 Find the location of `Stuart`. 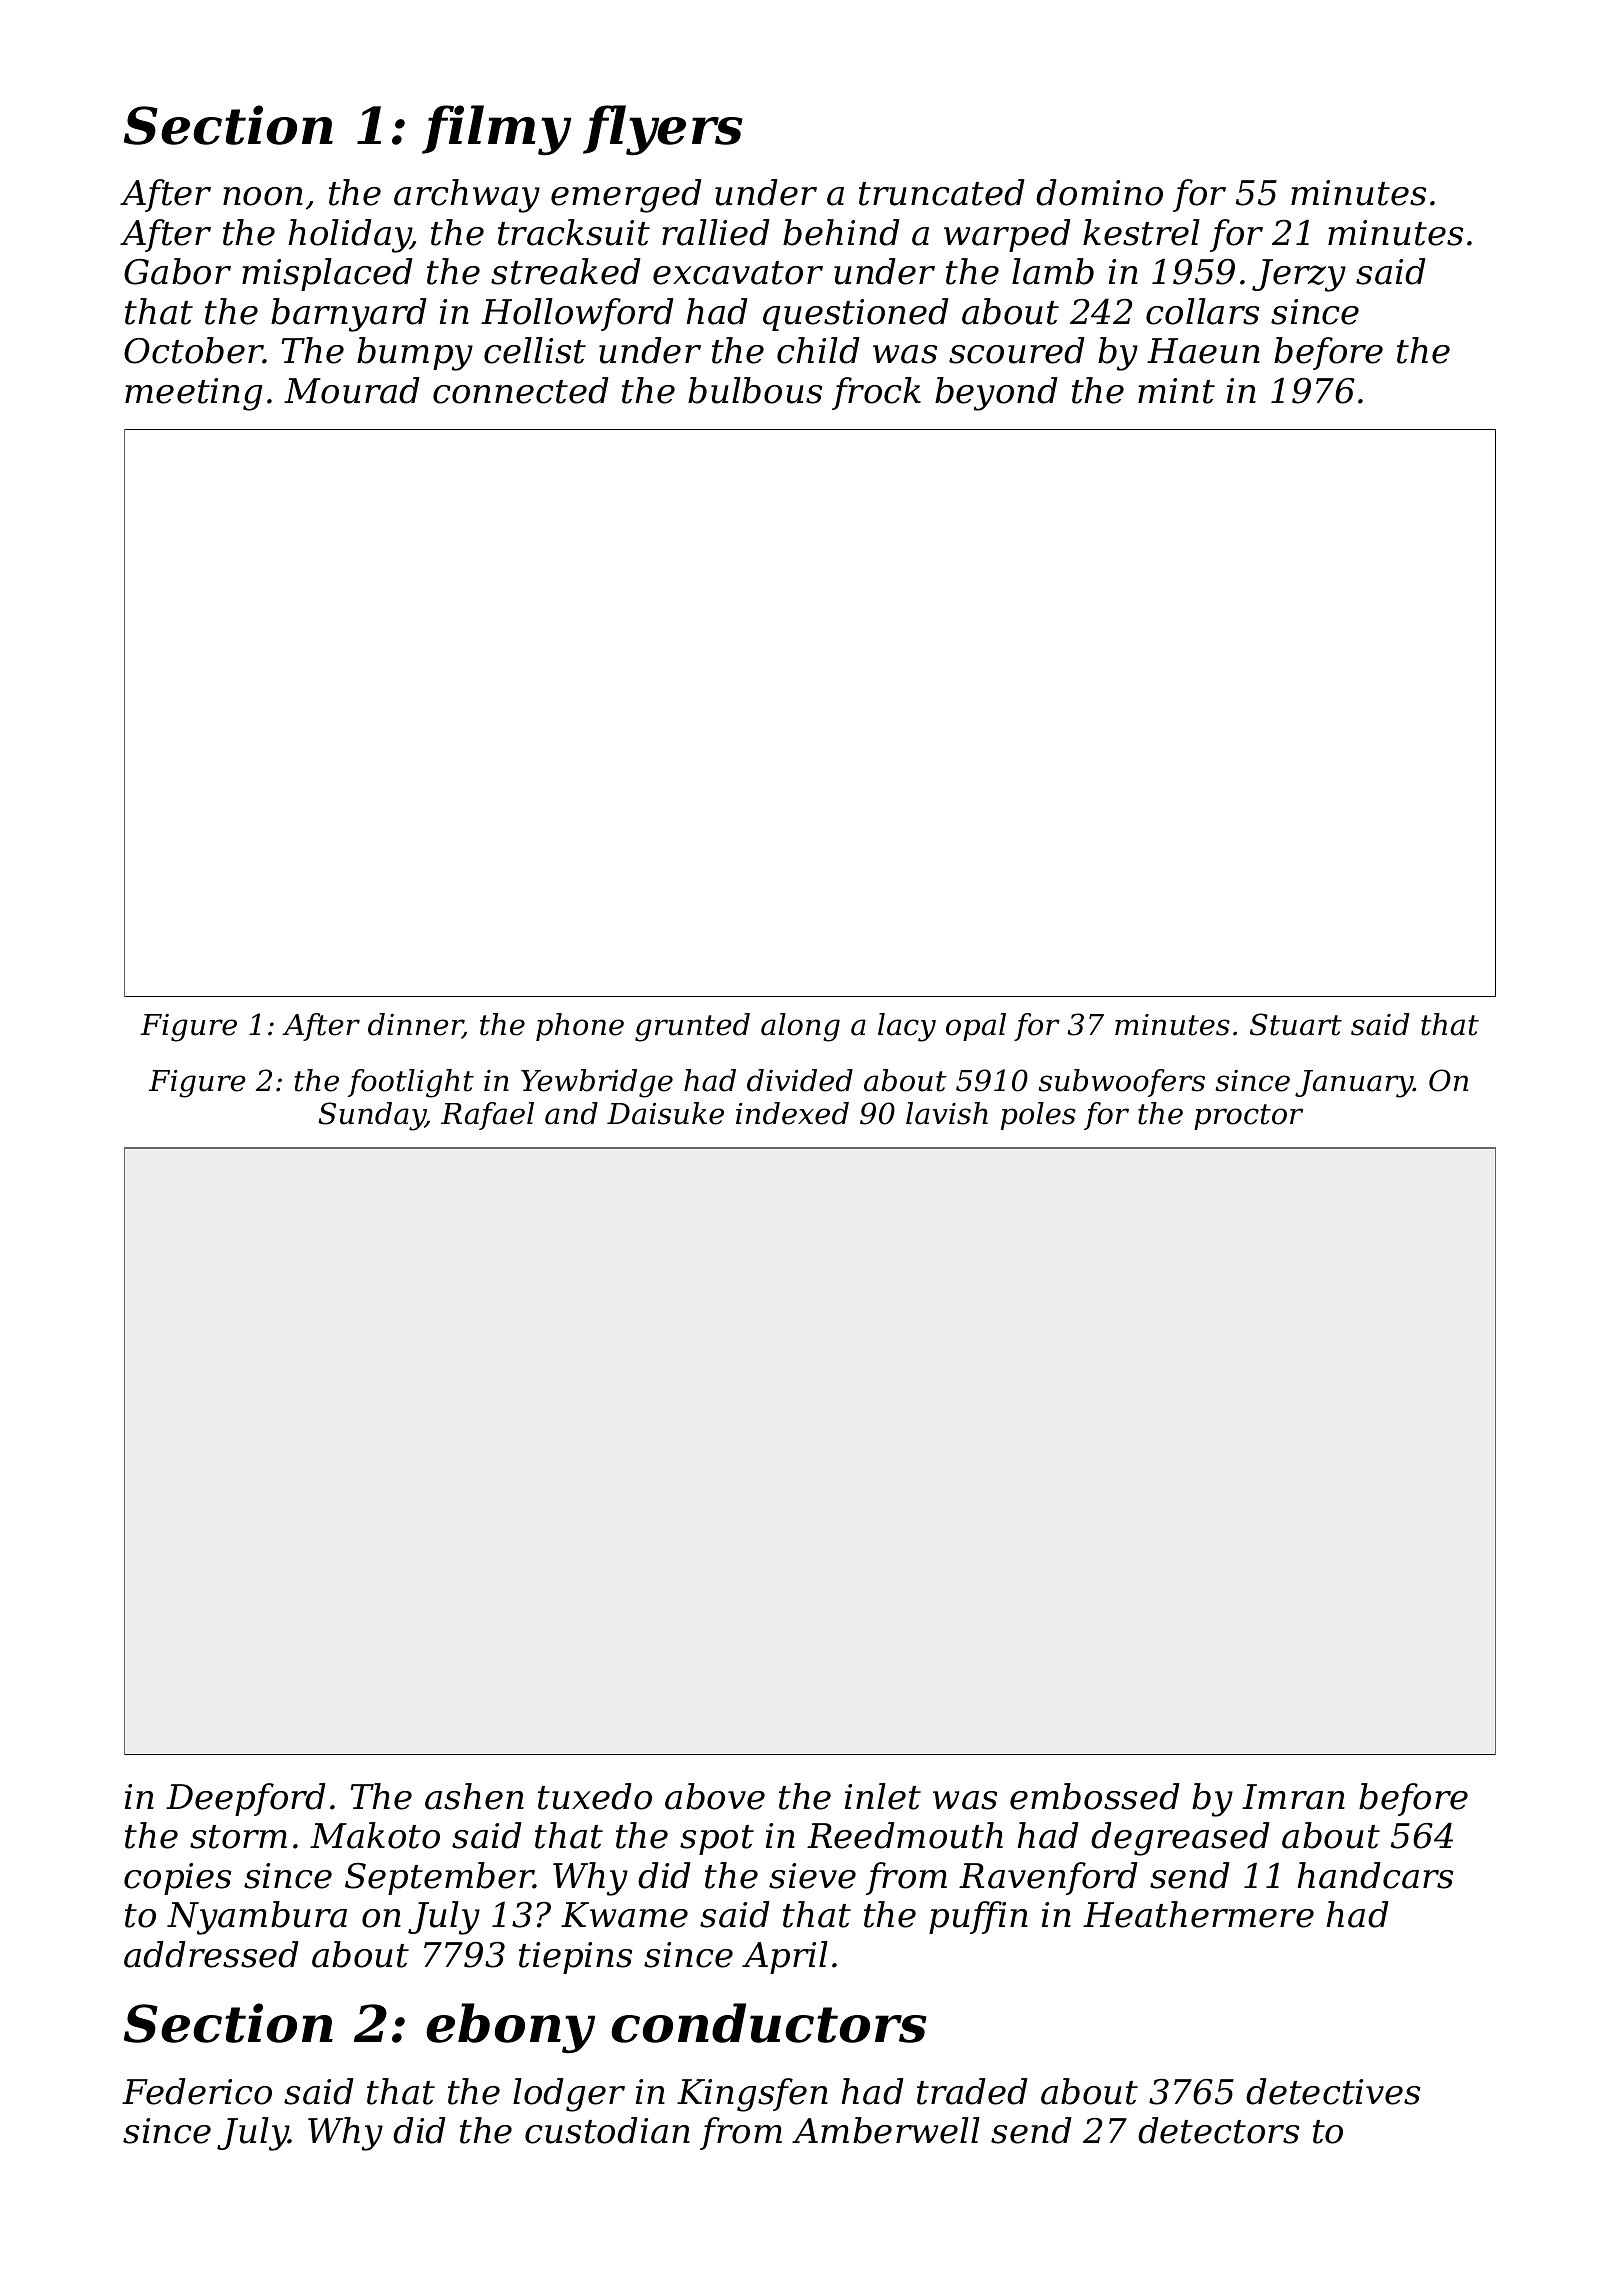

Stuart is located at coordinates (1296, 1024).
